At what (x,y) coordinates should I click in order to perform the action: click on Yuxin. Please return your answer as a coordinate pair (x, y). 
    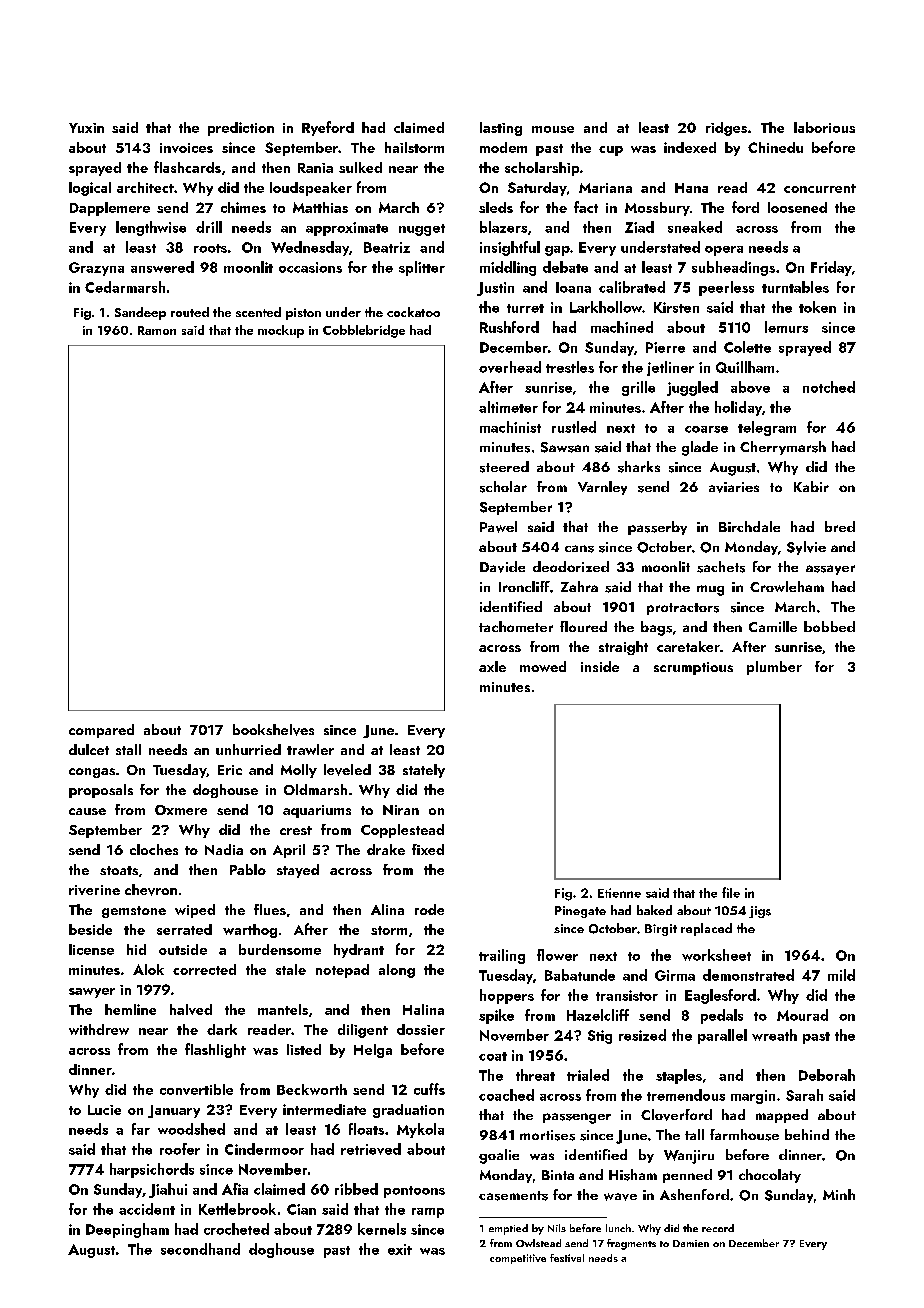
    Looking at the image, I should click on (86, 128).
